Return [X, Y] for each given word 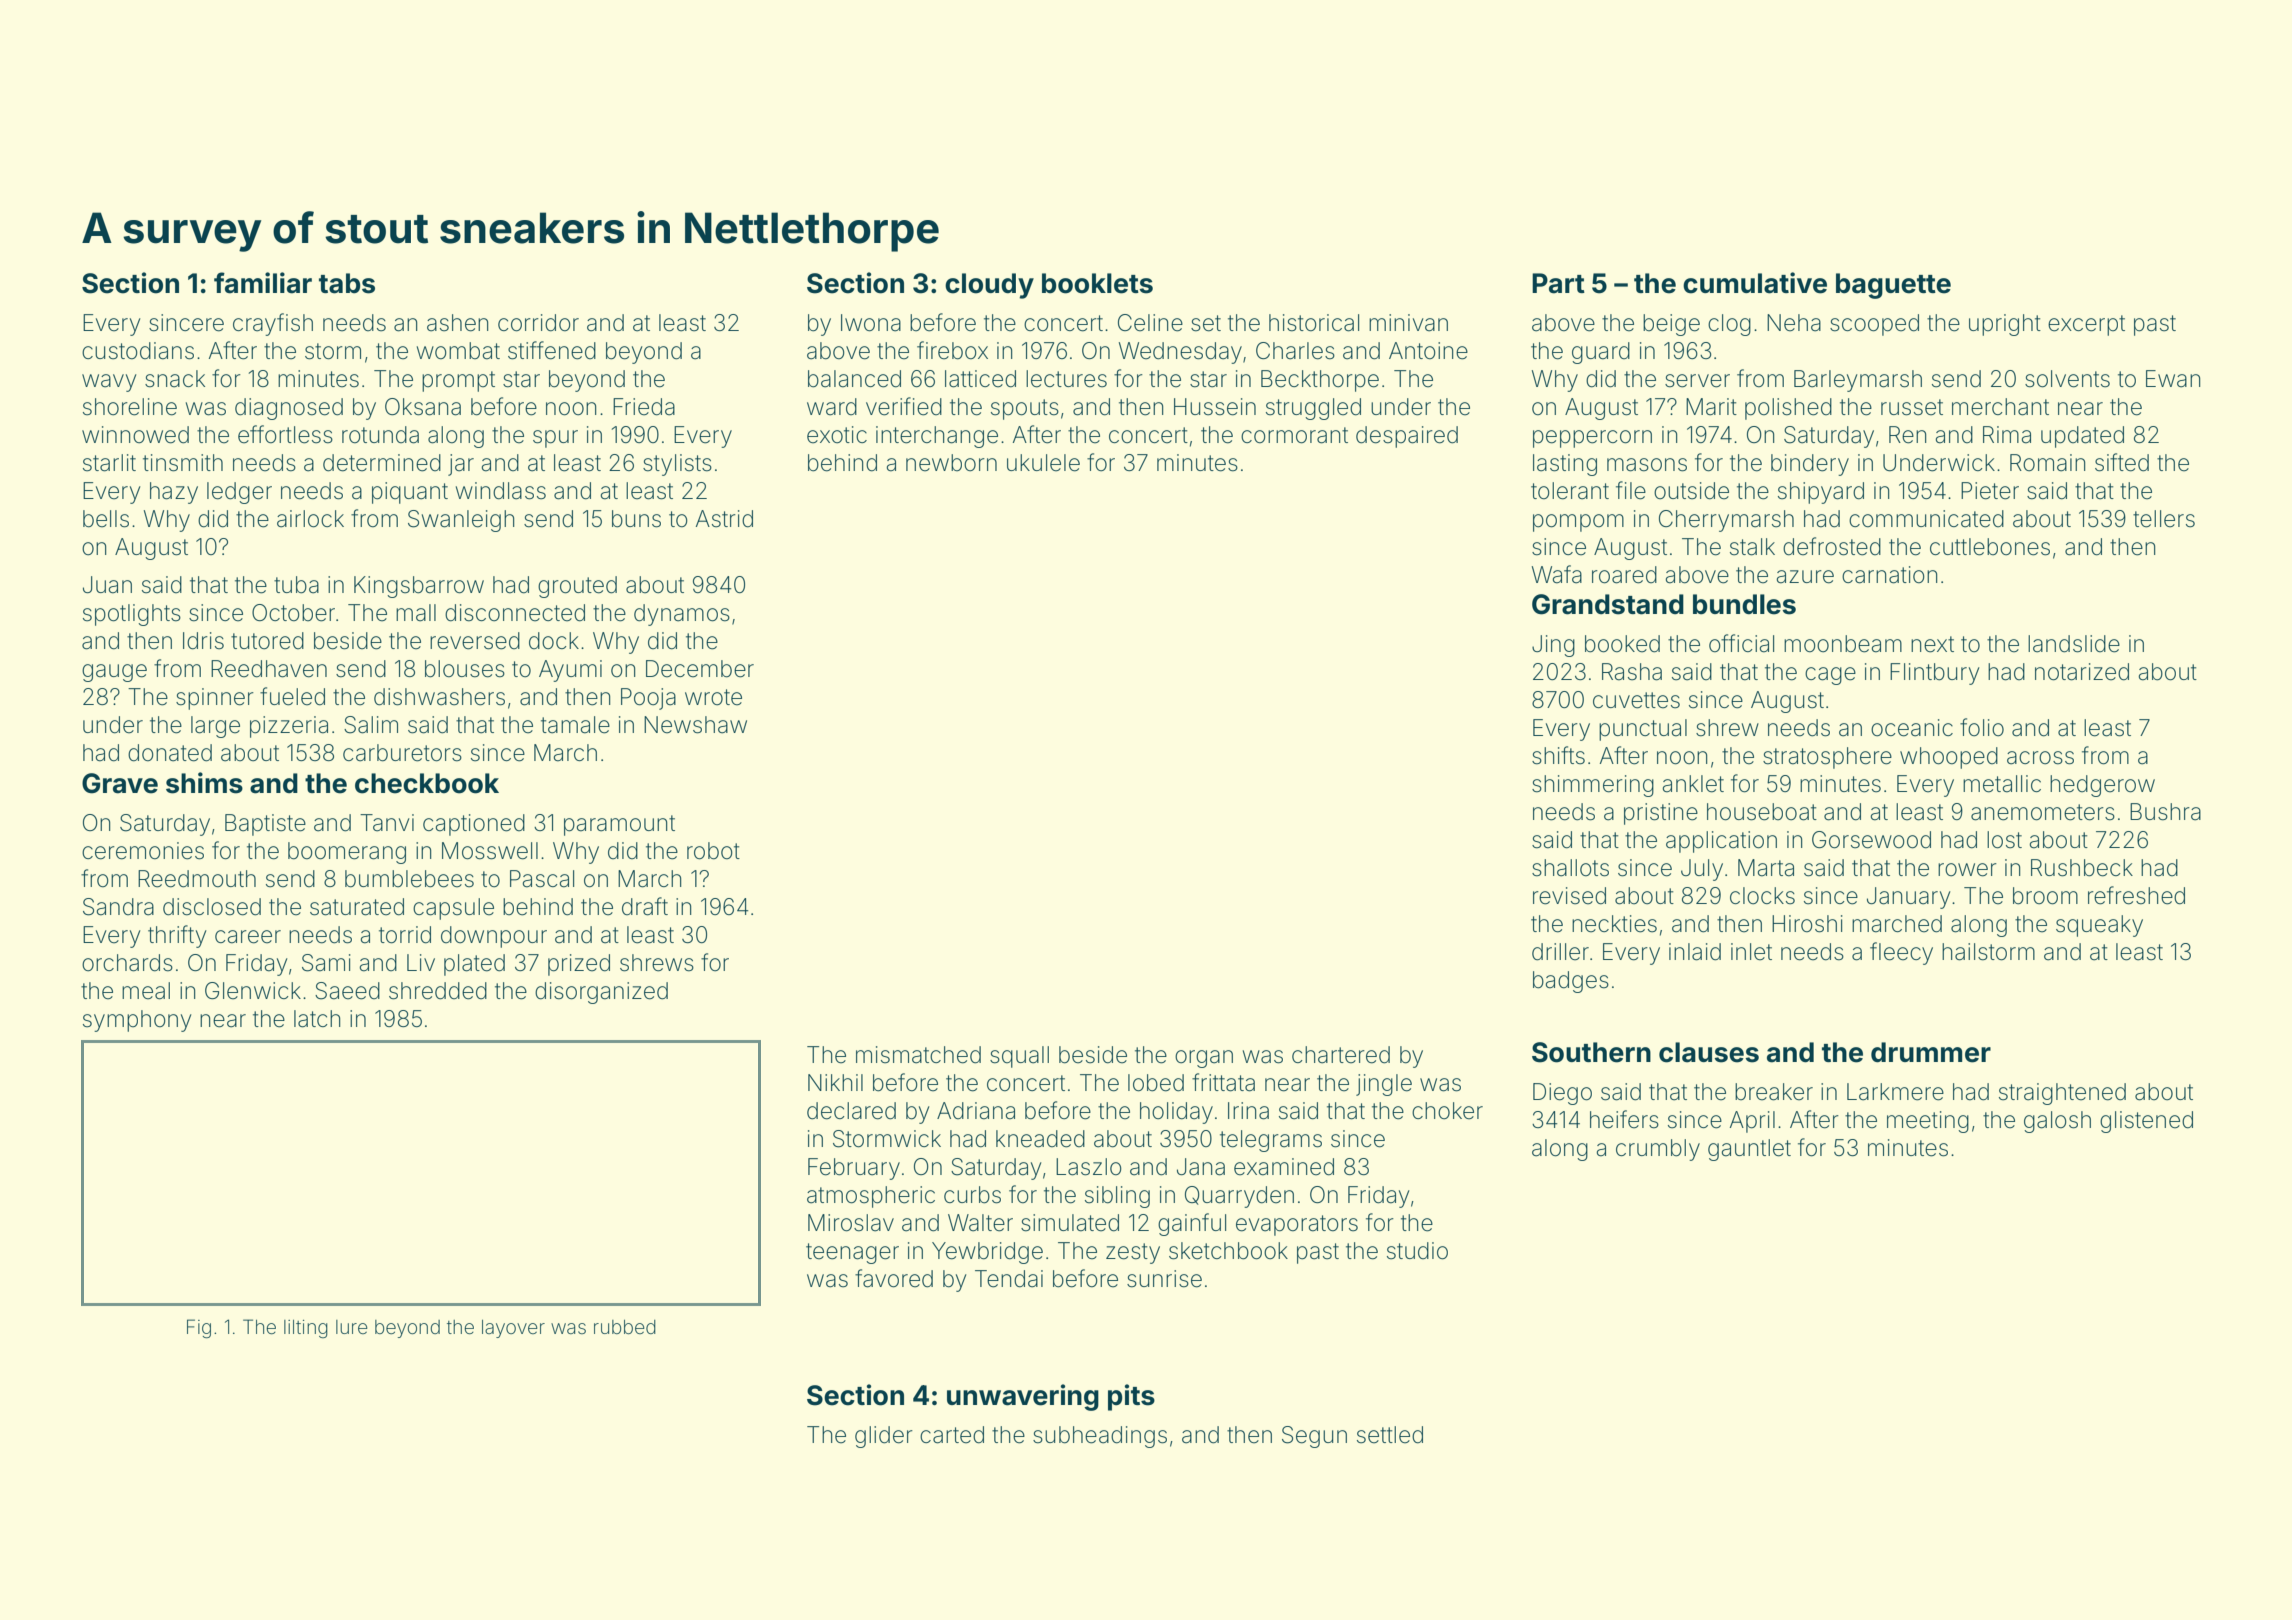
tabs [347, 283]
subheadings [1100, 1437]
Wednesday [1180, 353]
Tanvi [387, 823]
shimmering [1593, 786]
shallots [1570, 868]
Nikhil [835, 1082]
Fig [199, 1328]
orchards [127, 963]
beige [1671, 325]
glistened [2146, 1122]
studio [1417, 1251]
